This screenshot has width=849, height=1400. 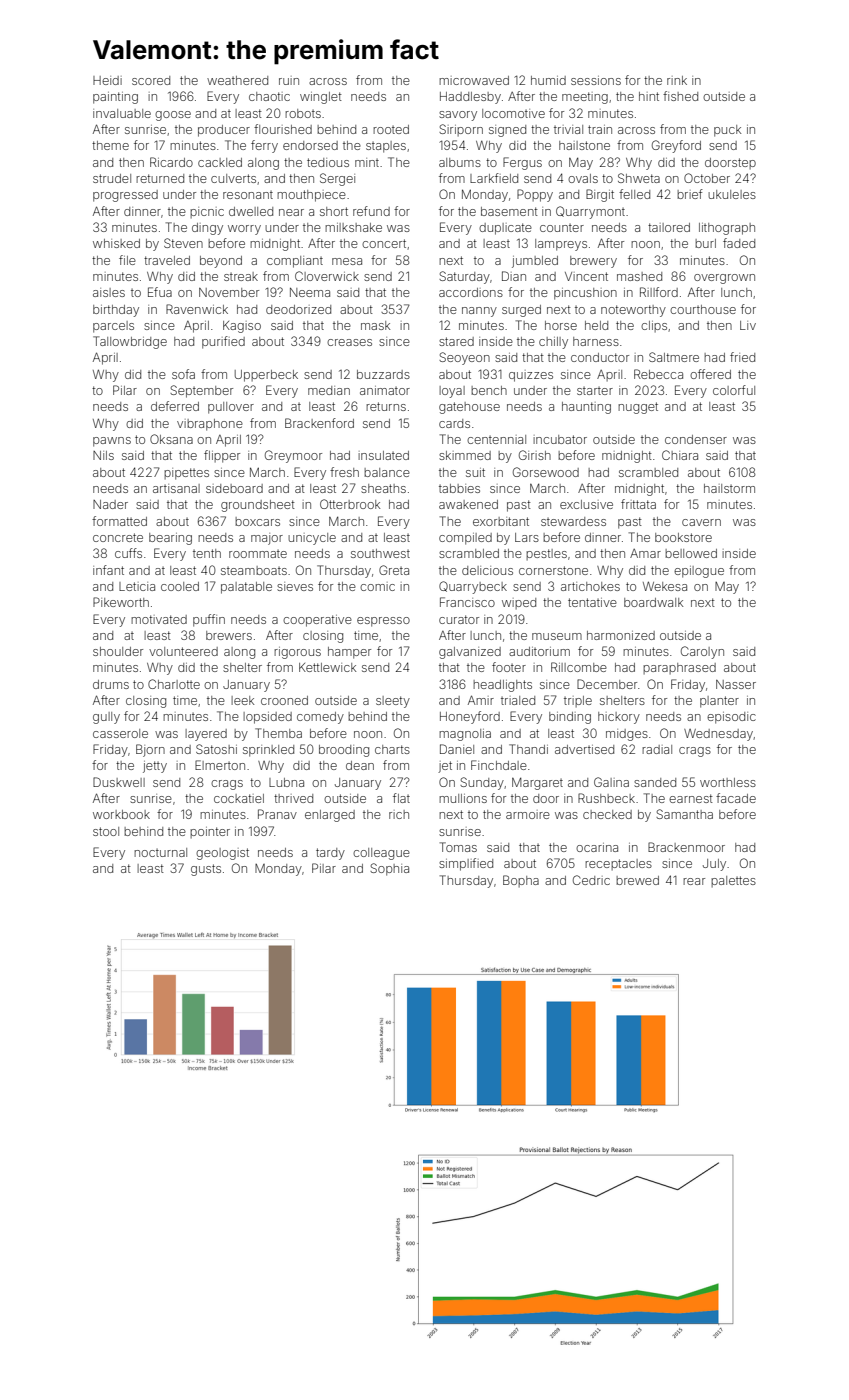 What do you see at coordinates (183, 651) in the screenshot?
I see `volunteered` at bounding box center [183, 651].
